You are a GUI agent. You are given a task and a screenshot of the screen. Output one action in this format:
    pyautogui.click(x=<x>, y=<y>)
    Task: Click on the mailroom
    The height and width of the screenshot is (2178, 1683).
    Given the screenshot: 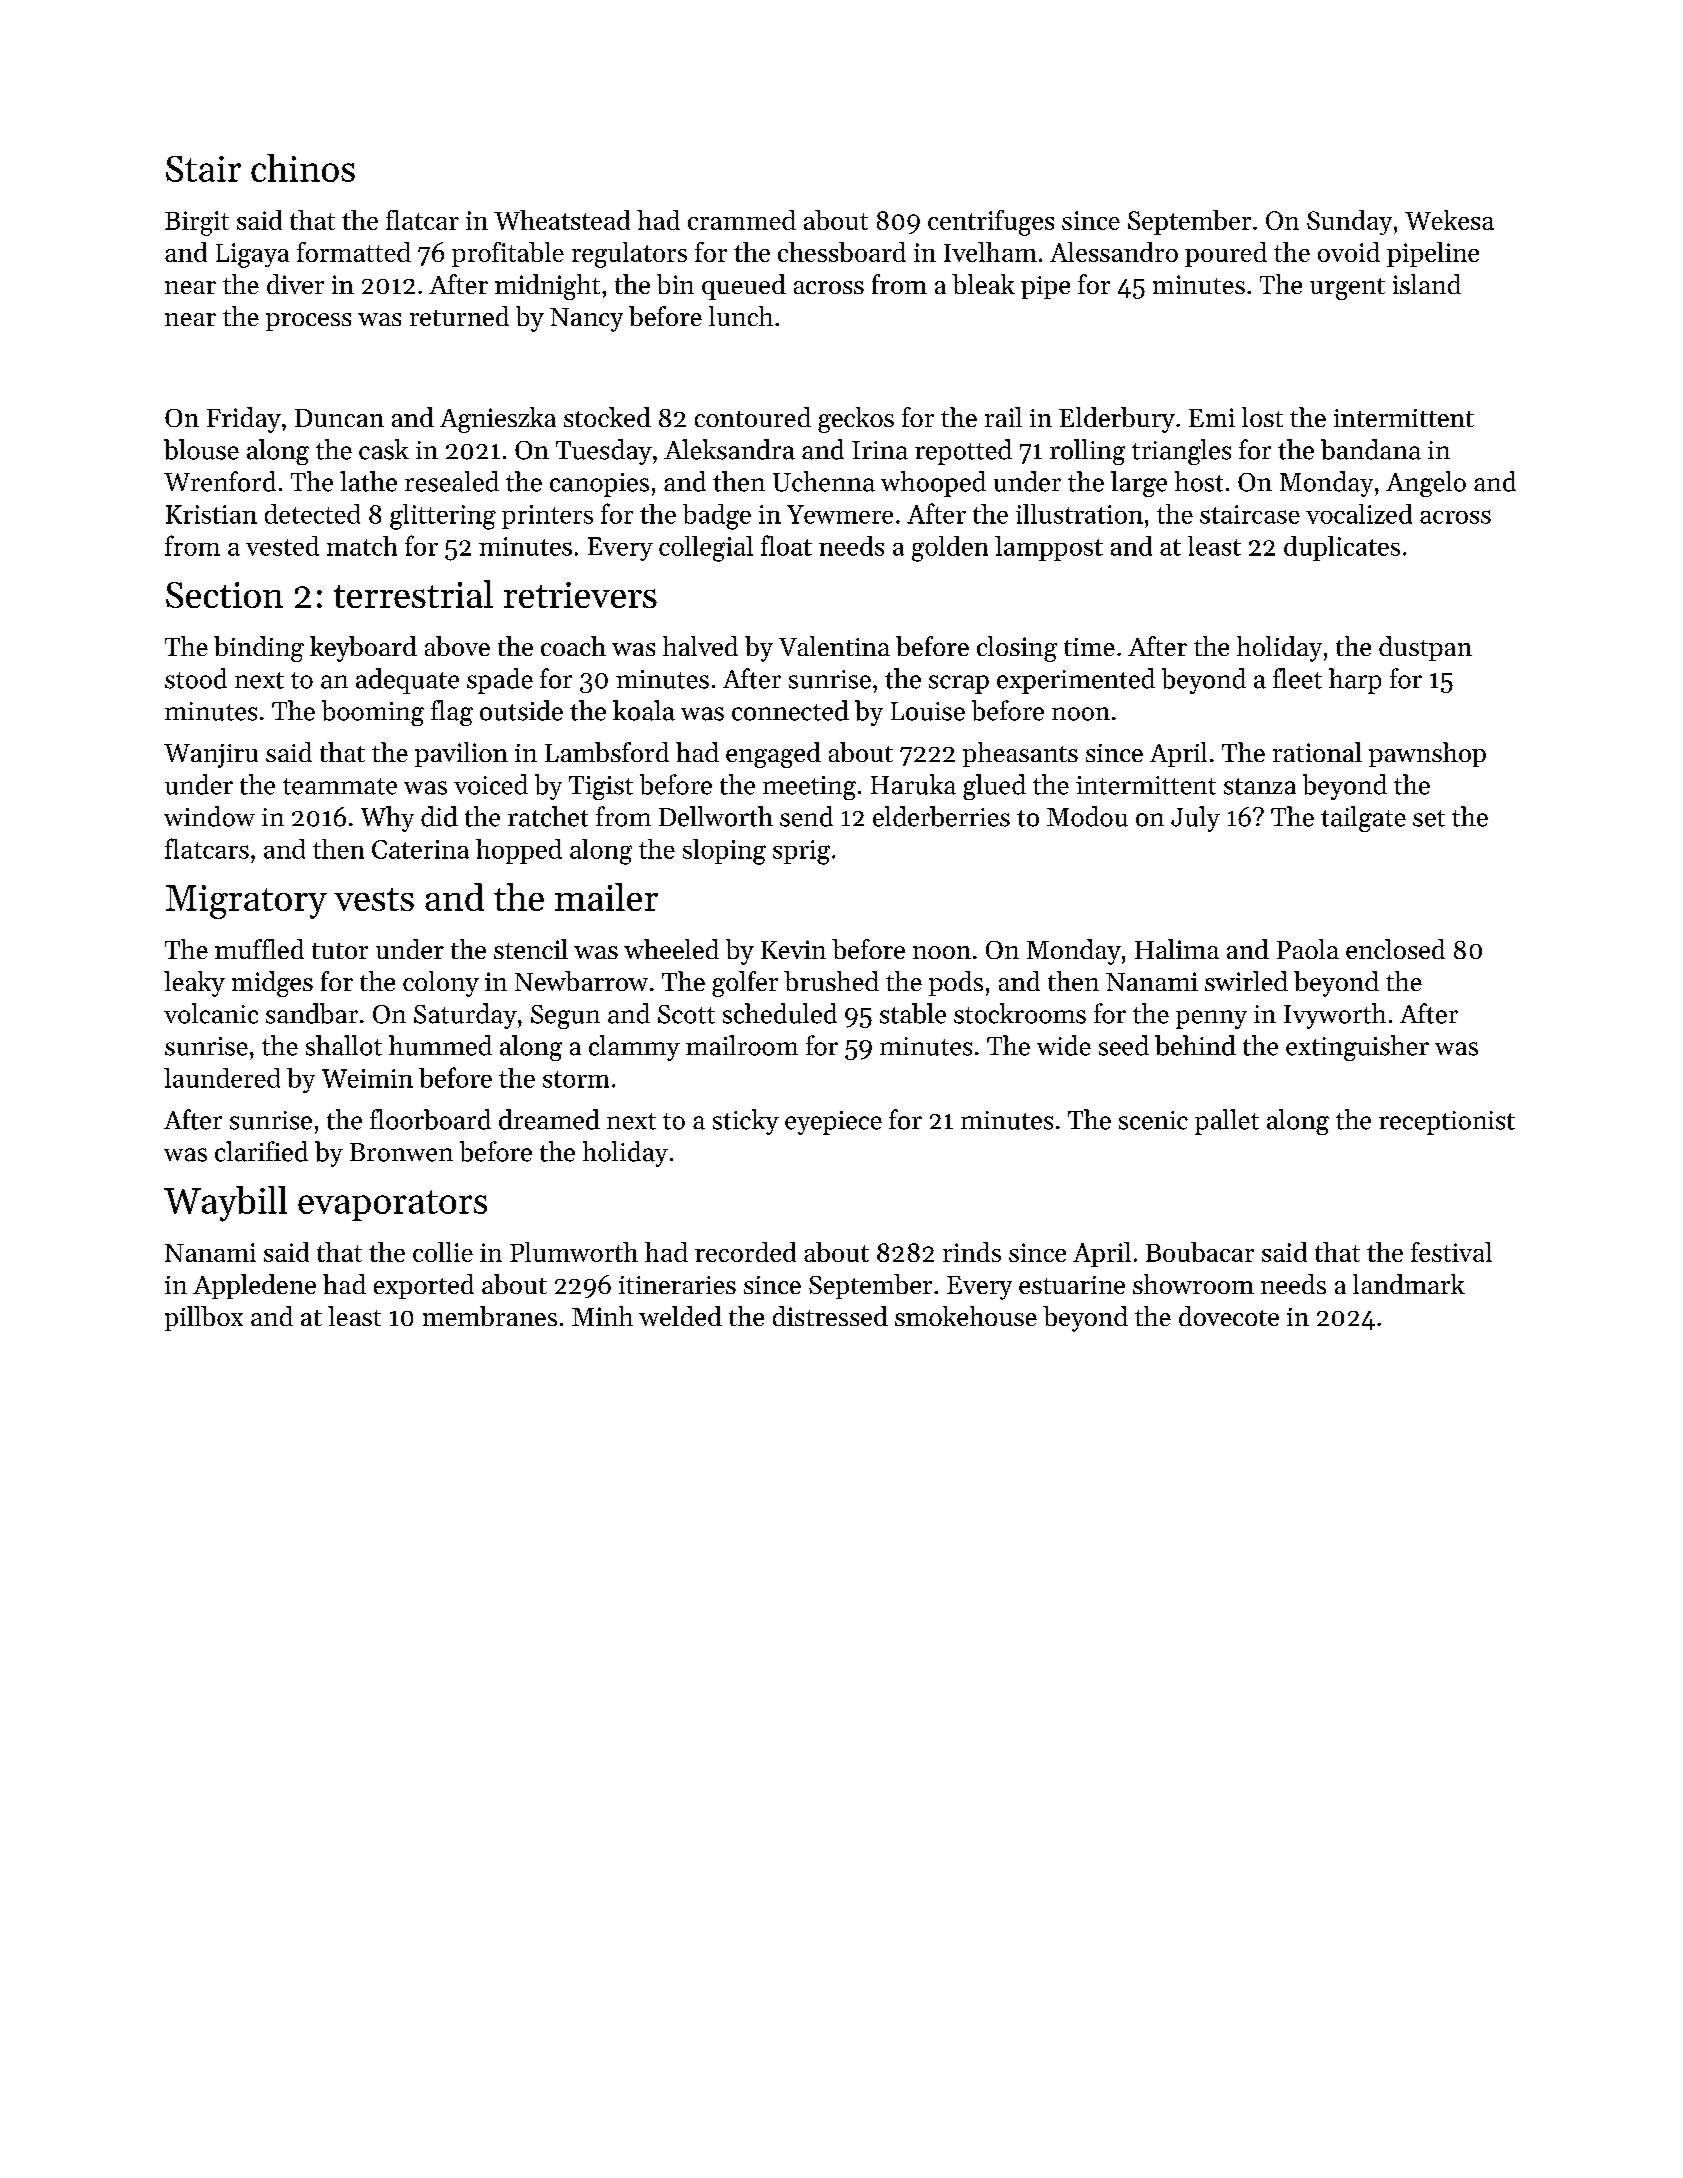 What is the action you would take?
    pyautogui.click(x=742, y=1045)
